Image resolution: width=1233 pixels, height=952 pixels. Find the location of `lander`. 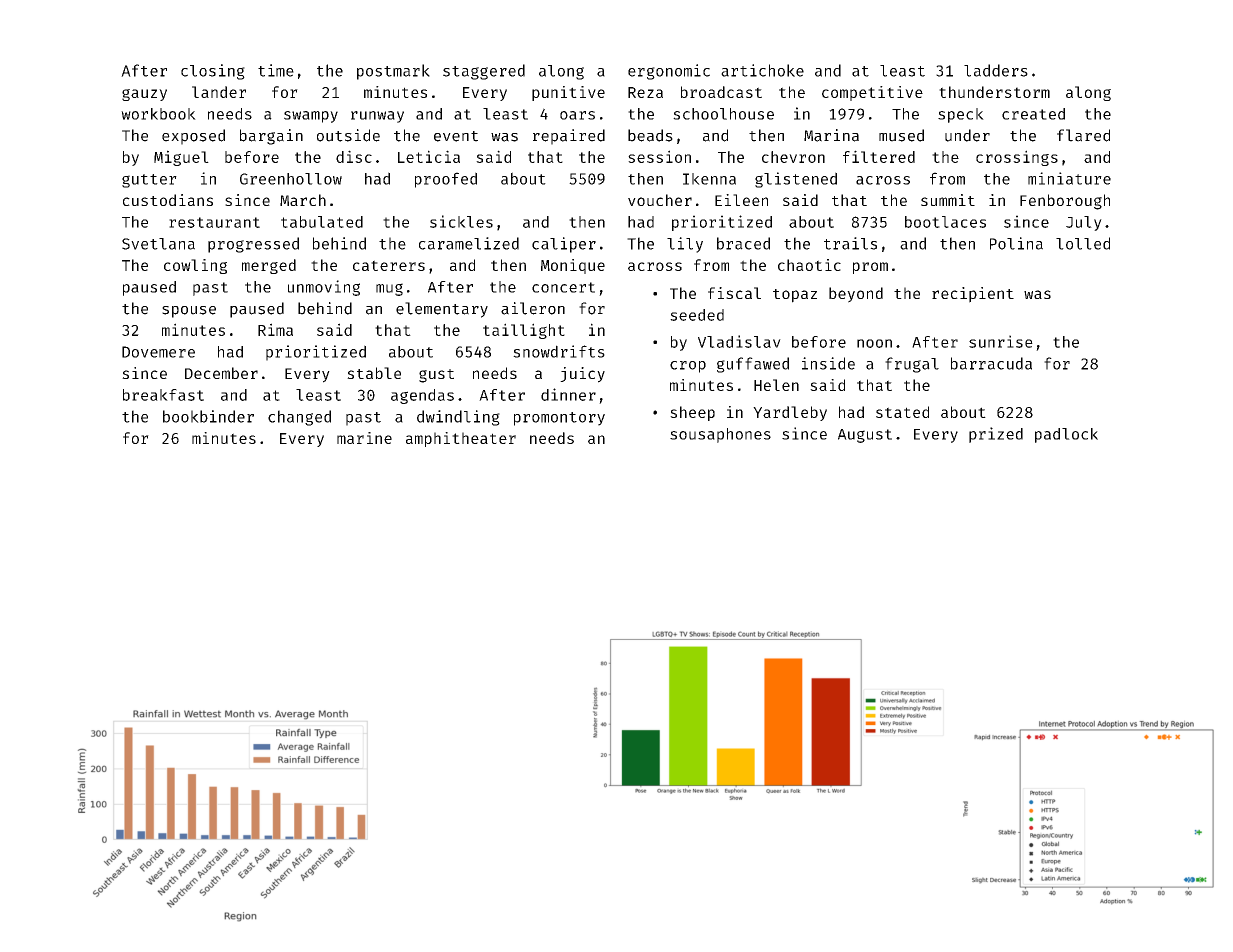

lander is located at coordinates (219, 92).
